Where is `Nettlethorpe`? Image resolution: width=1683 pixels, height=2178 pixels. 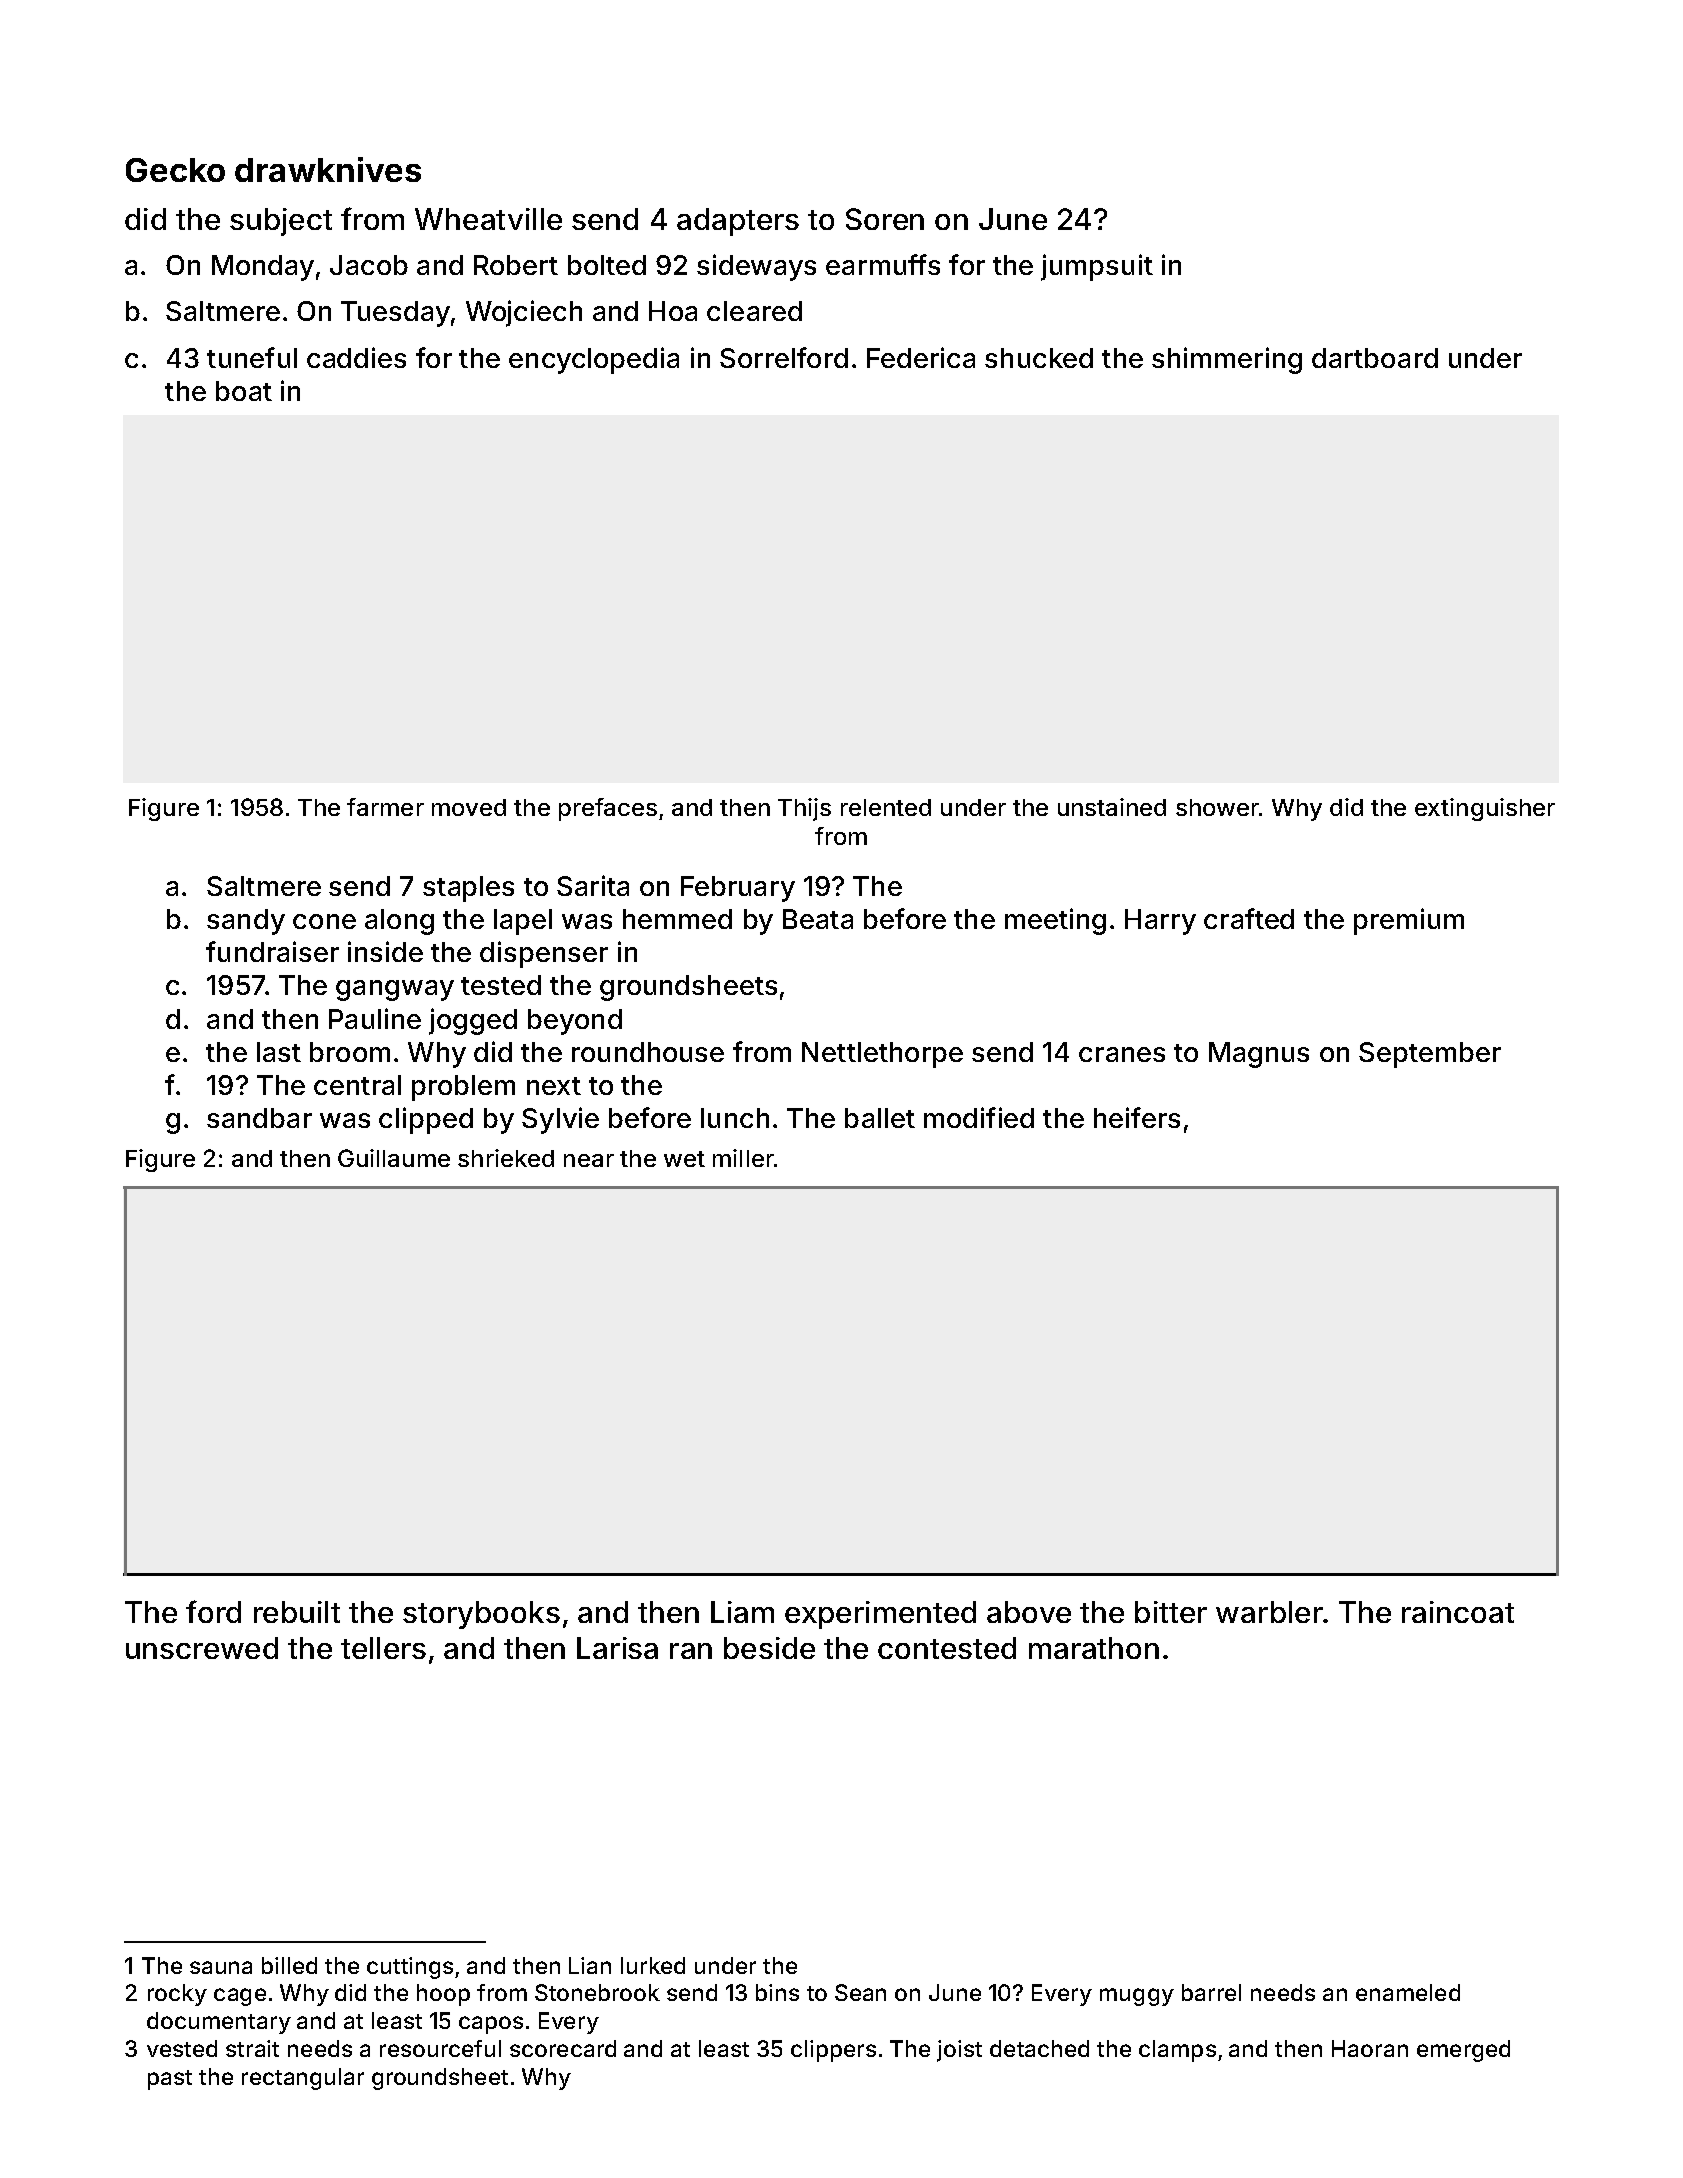
Nettlethorpe is located at coordinates (882, 1055).
